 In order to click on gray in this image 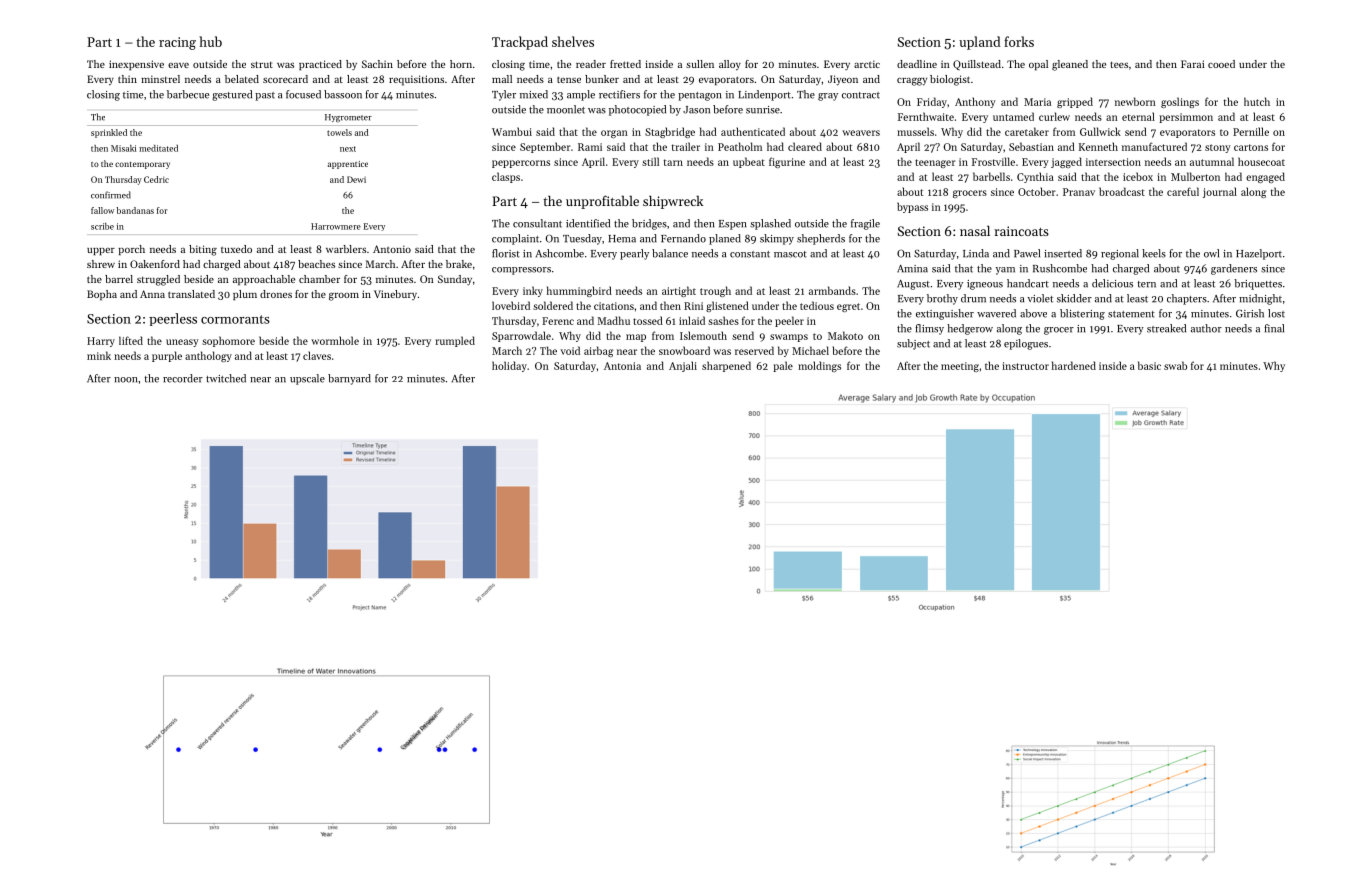, I will do `click(828, 97)`.
